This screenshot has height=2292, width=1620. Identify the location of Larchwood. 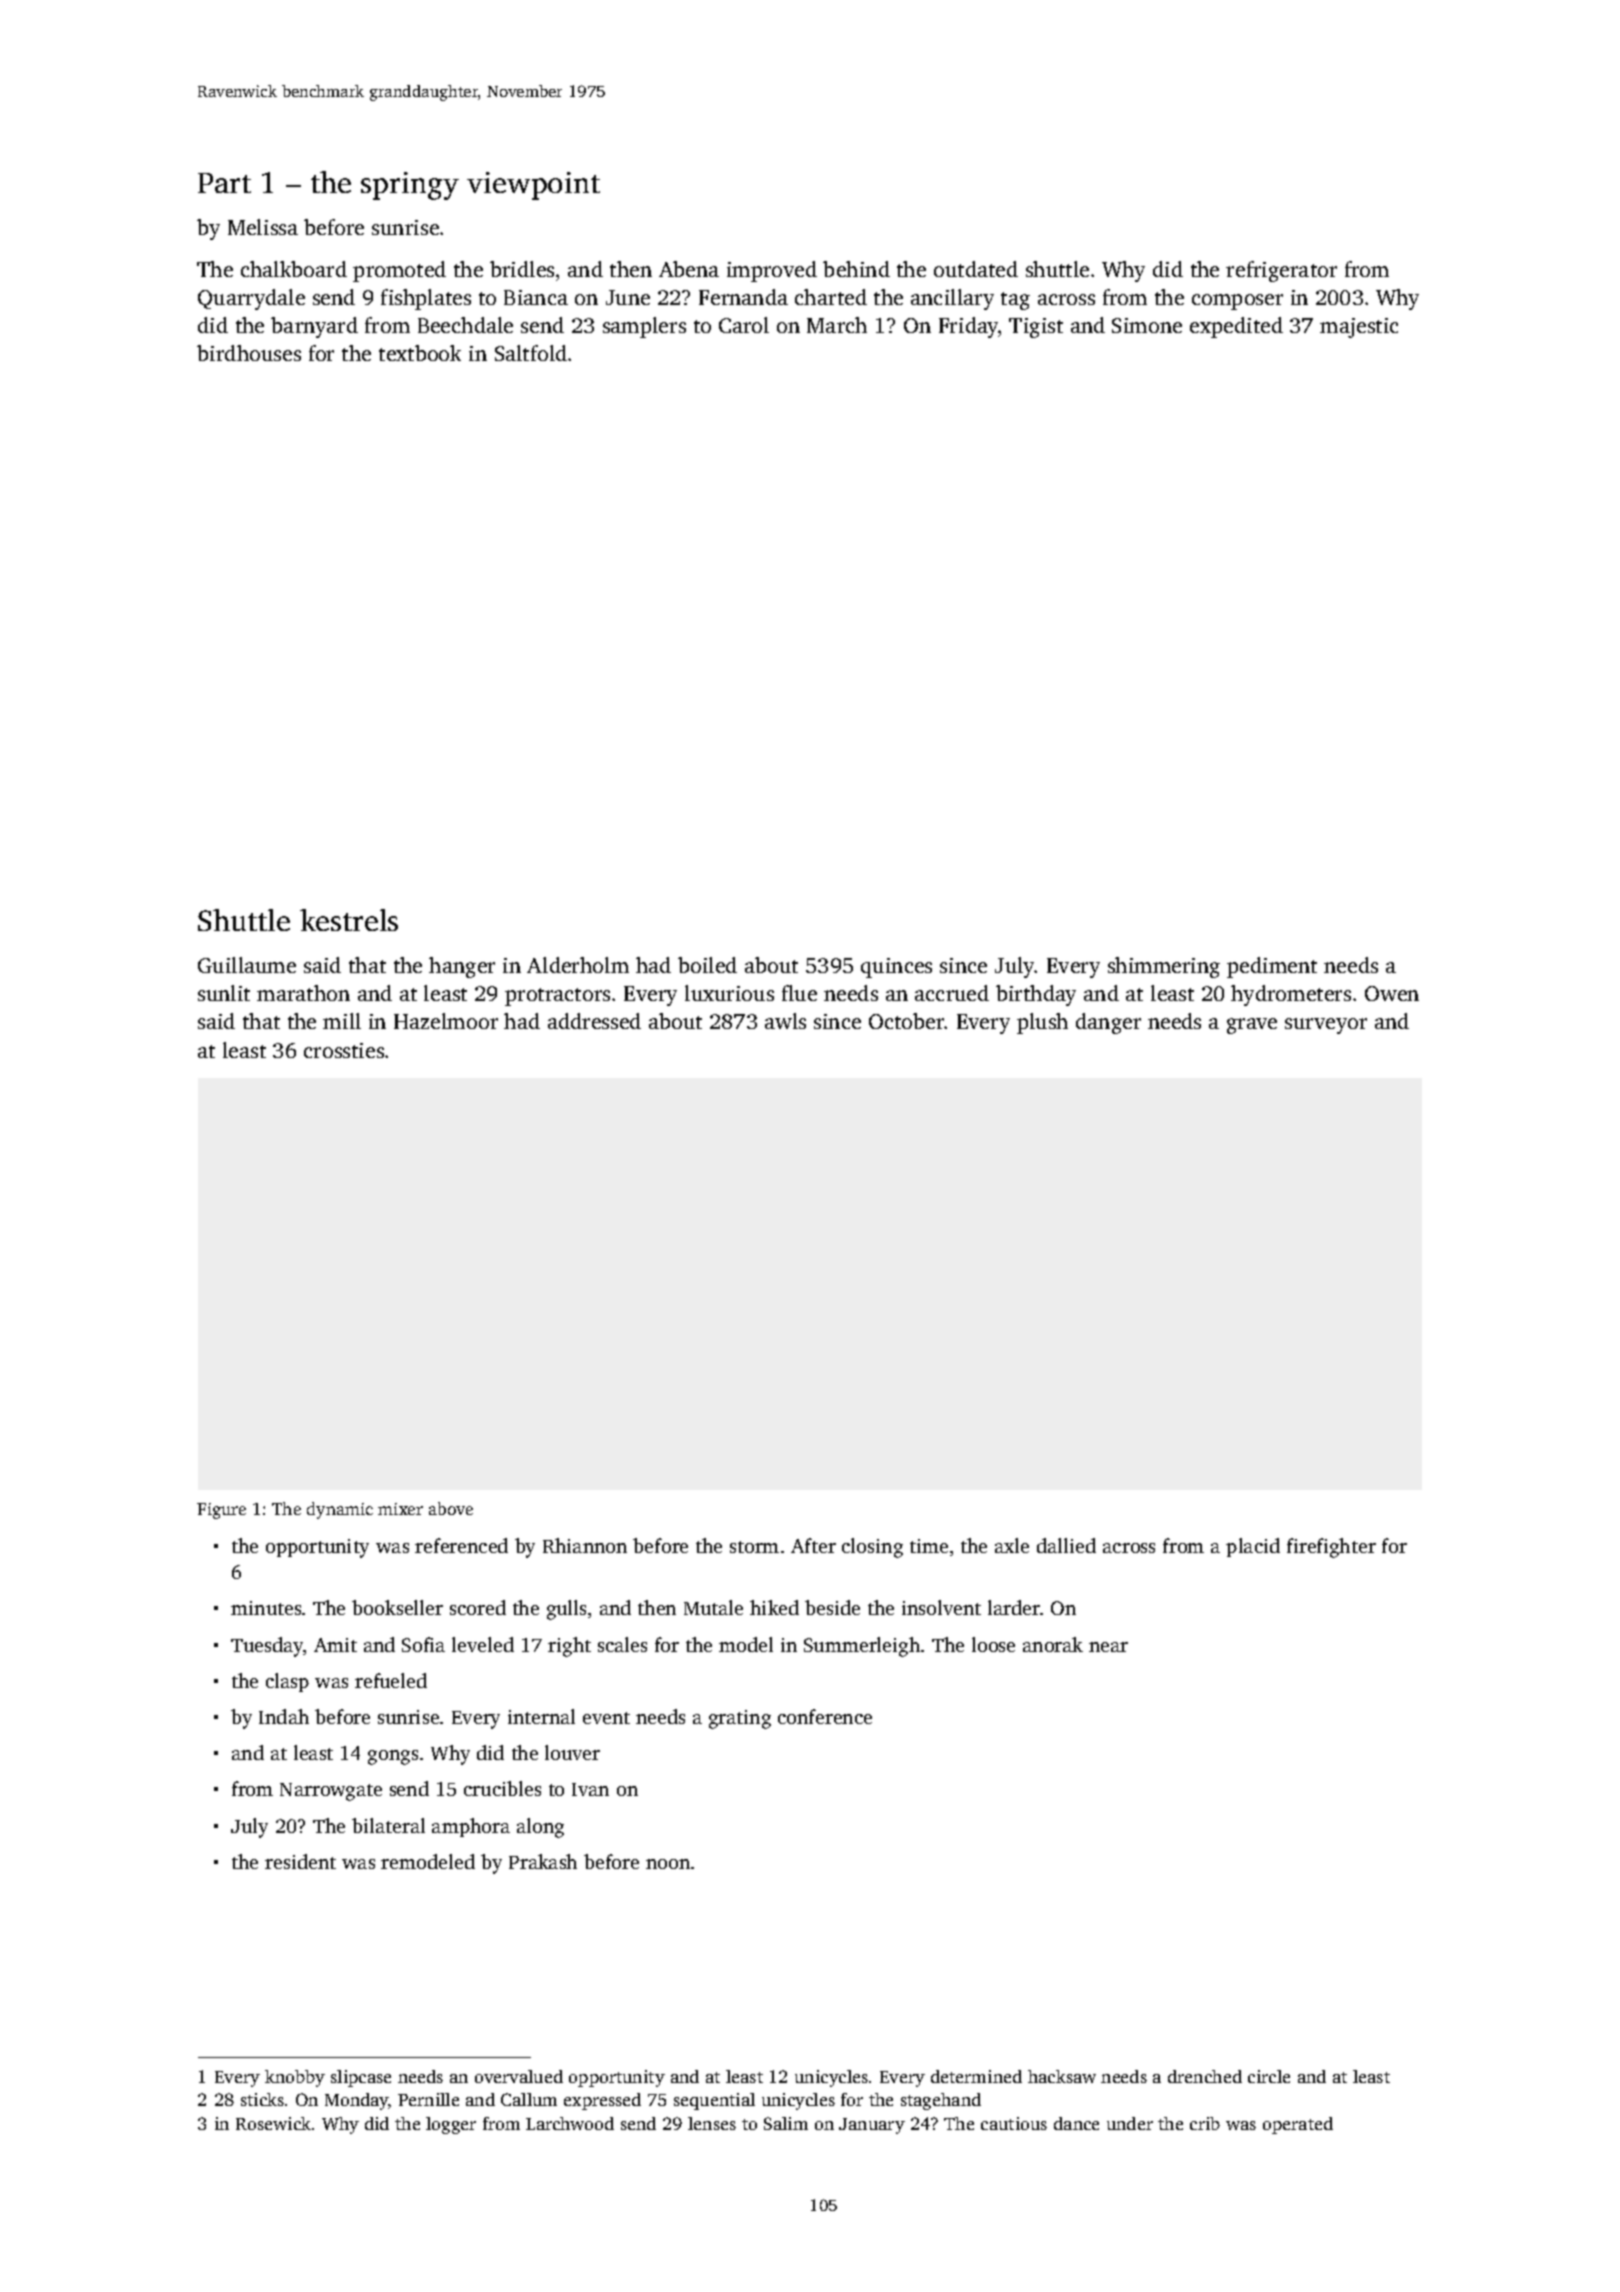
(570, 2123).
